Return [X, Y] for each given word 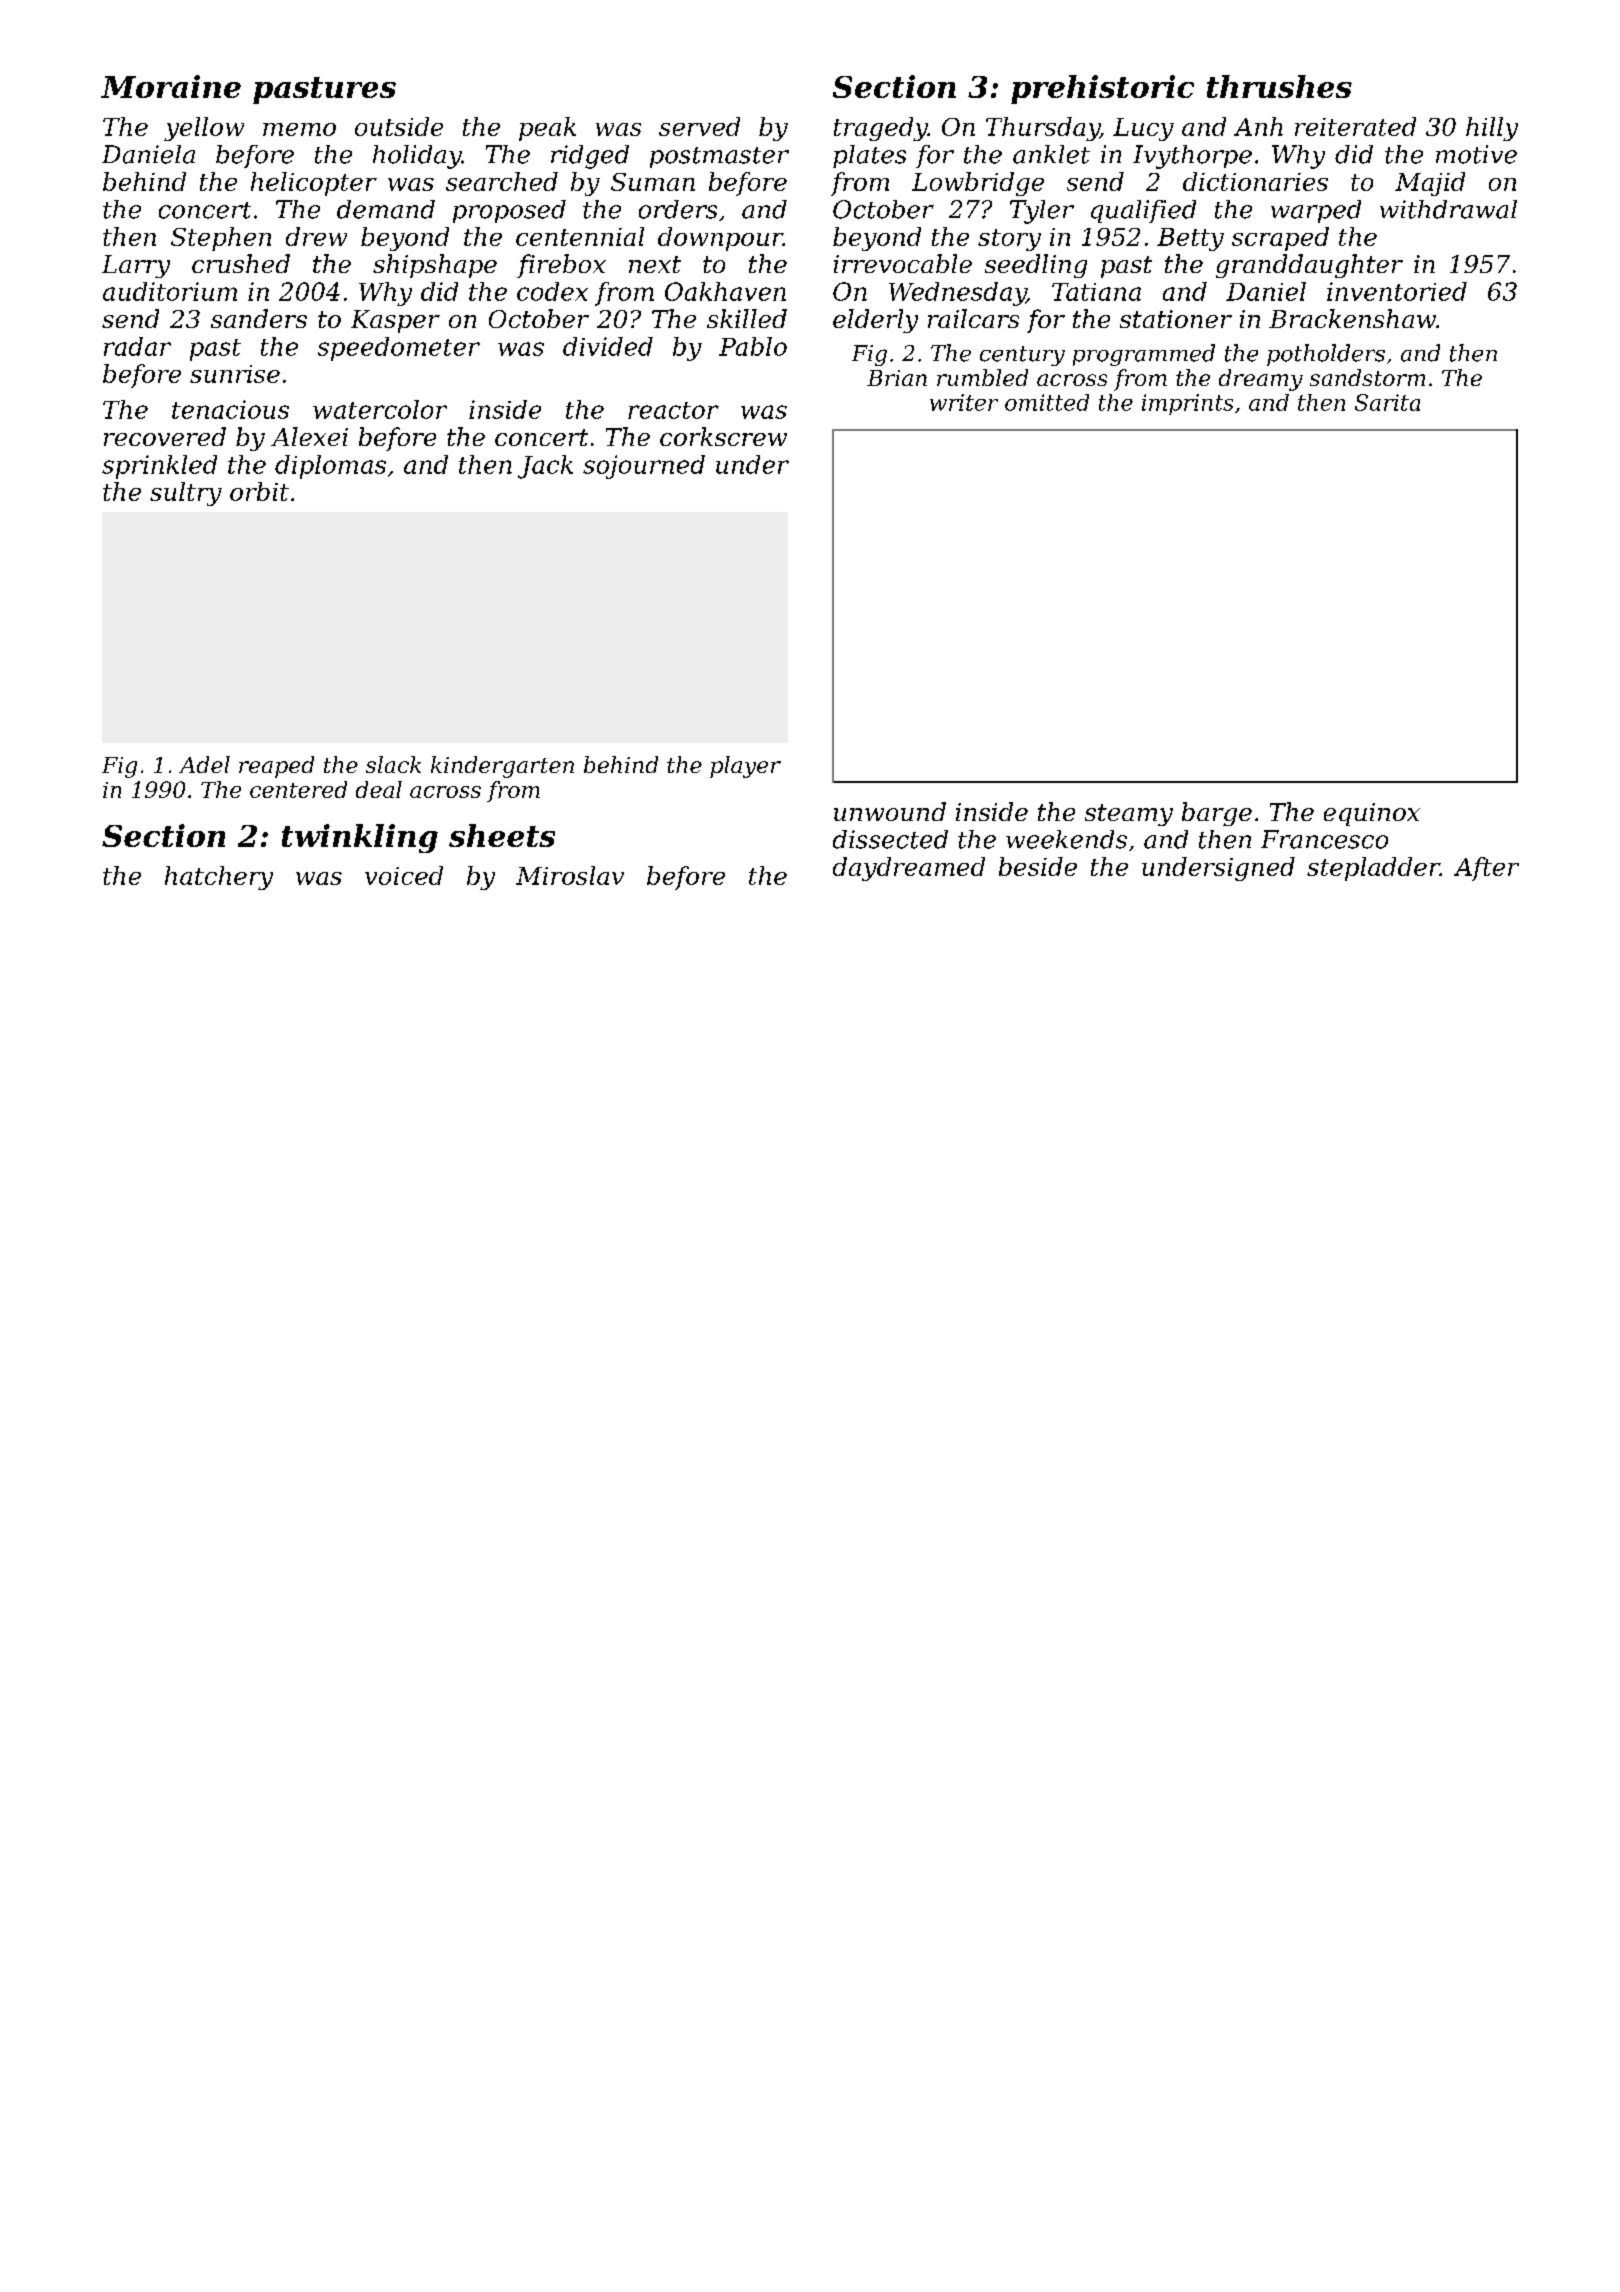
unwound [890, 811]
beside [1038, 866]
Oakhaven [725, 291]
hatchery [219, 878]
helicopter [314, 184]
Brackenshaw [1352, 318]
